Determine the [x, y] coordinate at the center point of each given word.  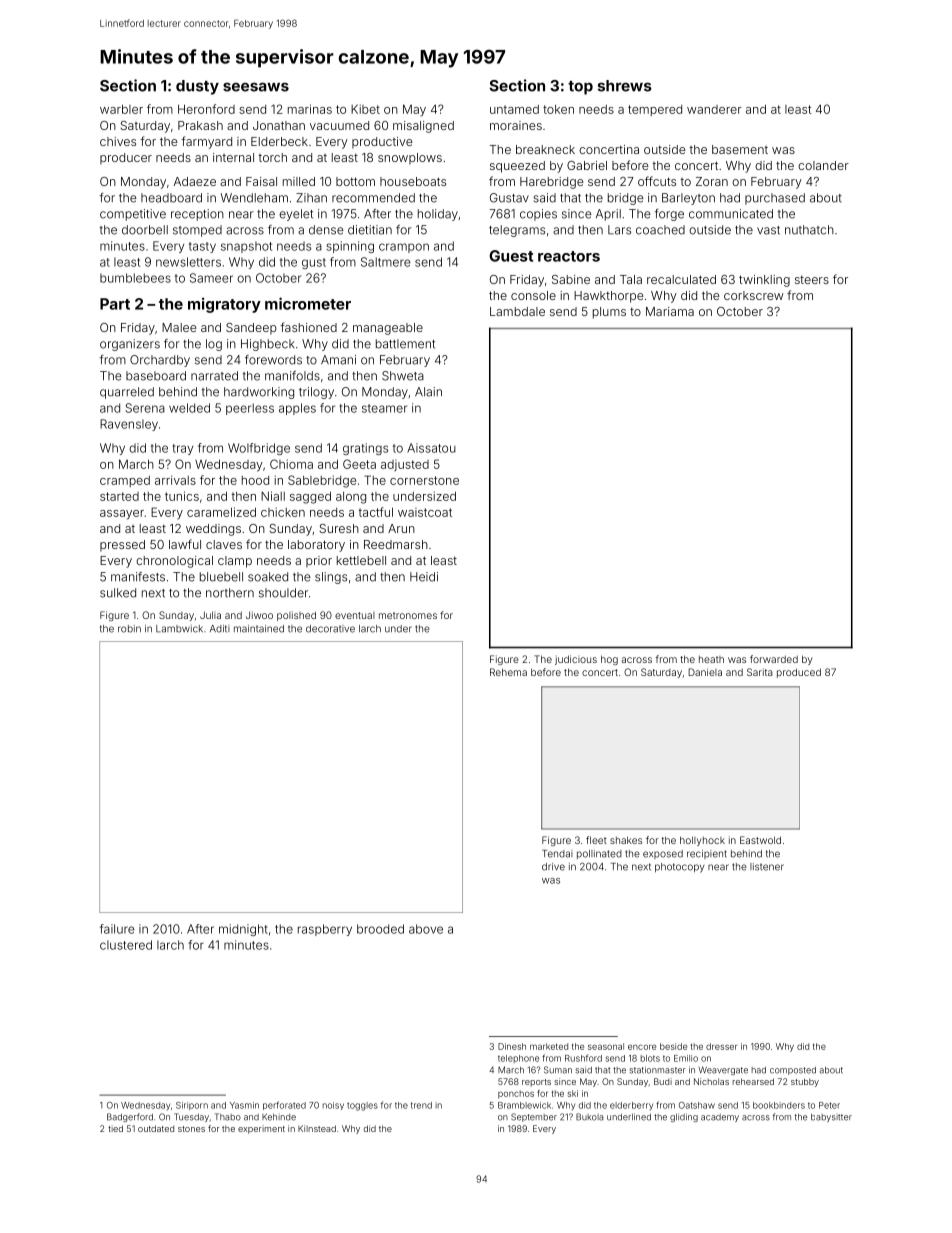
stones [191, 1129]
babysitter [831, 1118]
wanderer [714, 109]
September [534, 1117]
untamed [514, 109]
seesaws [256, 87]
